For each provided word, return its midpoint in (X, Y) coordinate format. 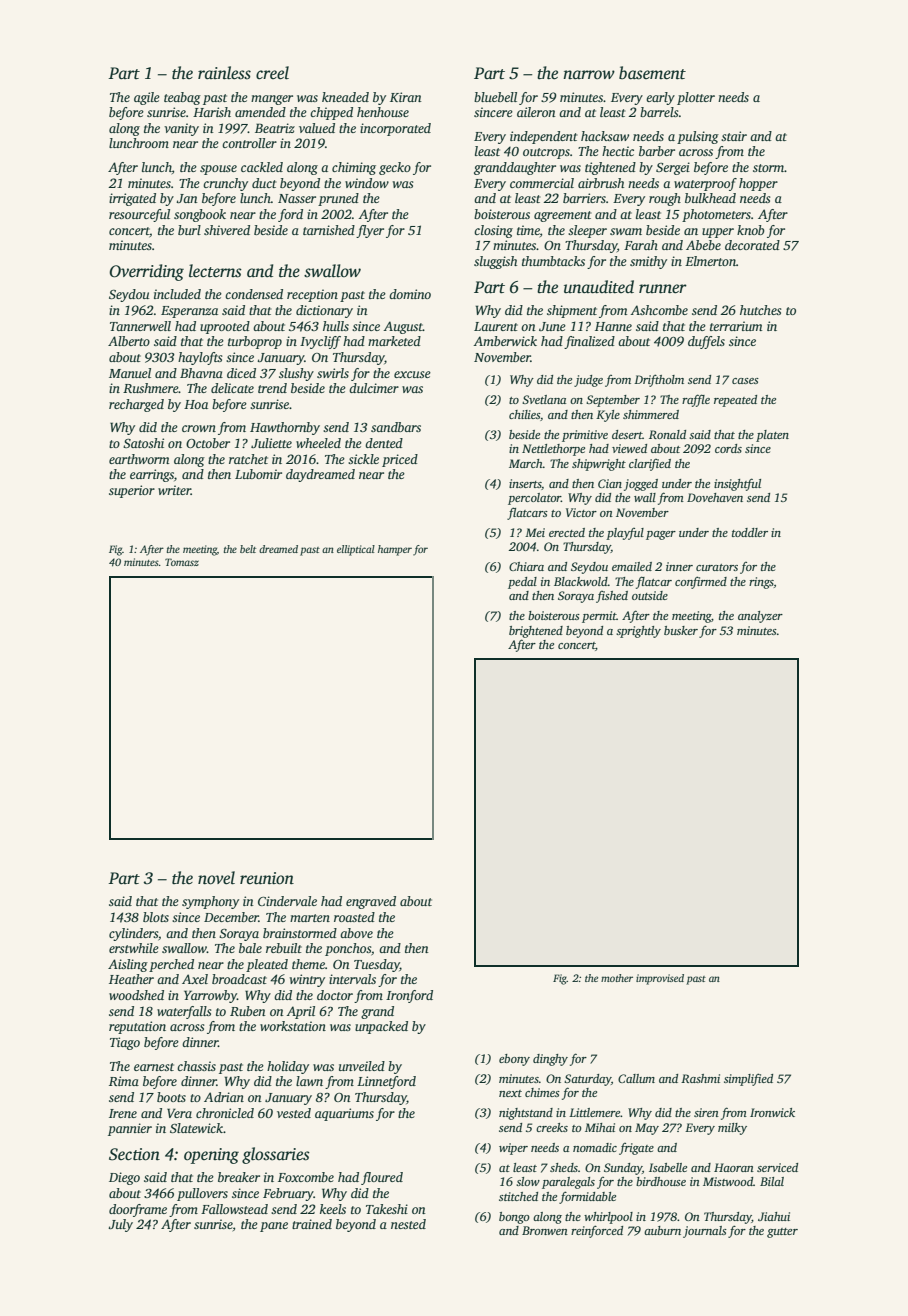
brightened (536, 632)
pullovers (202, 1194)
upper (718, 233)
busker (681, 630)
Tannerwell (140, 326)
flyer (370, 231)
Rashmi (700, 1078)
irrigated (132, 199)
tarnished (329, 230)
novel (216, 878)
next (510, 1093)
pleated (267, 965)
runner (663, 289)
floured (382, 1178)
